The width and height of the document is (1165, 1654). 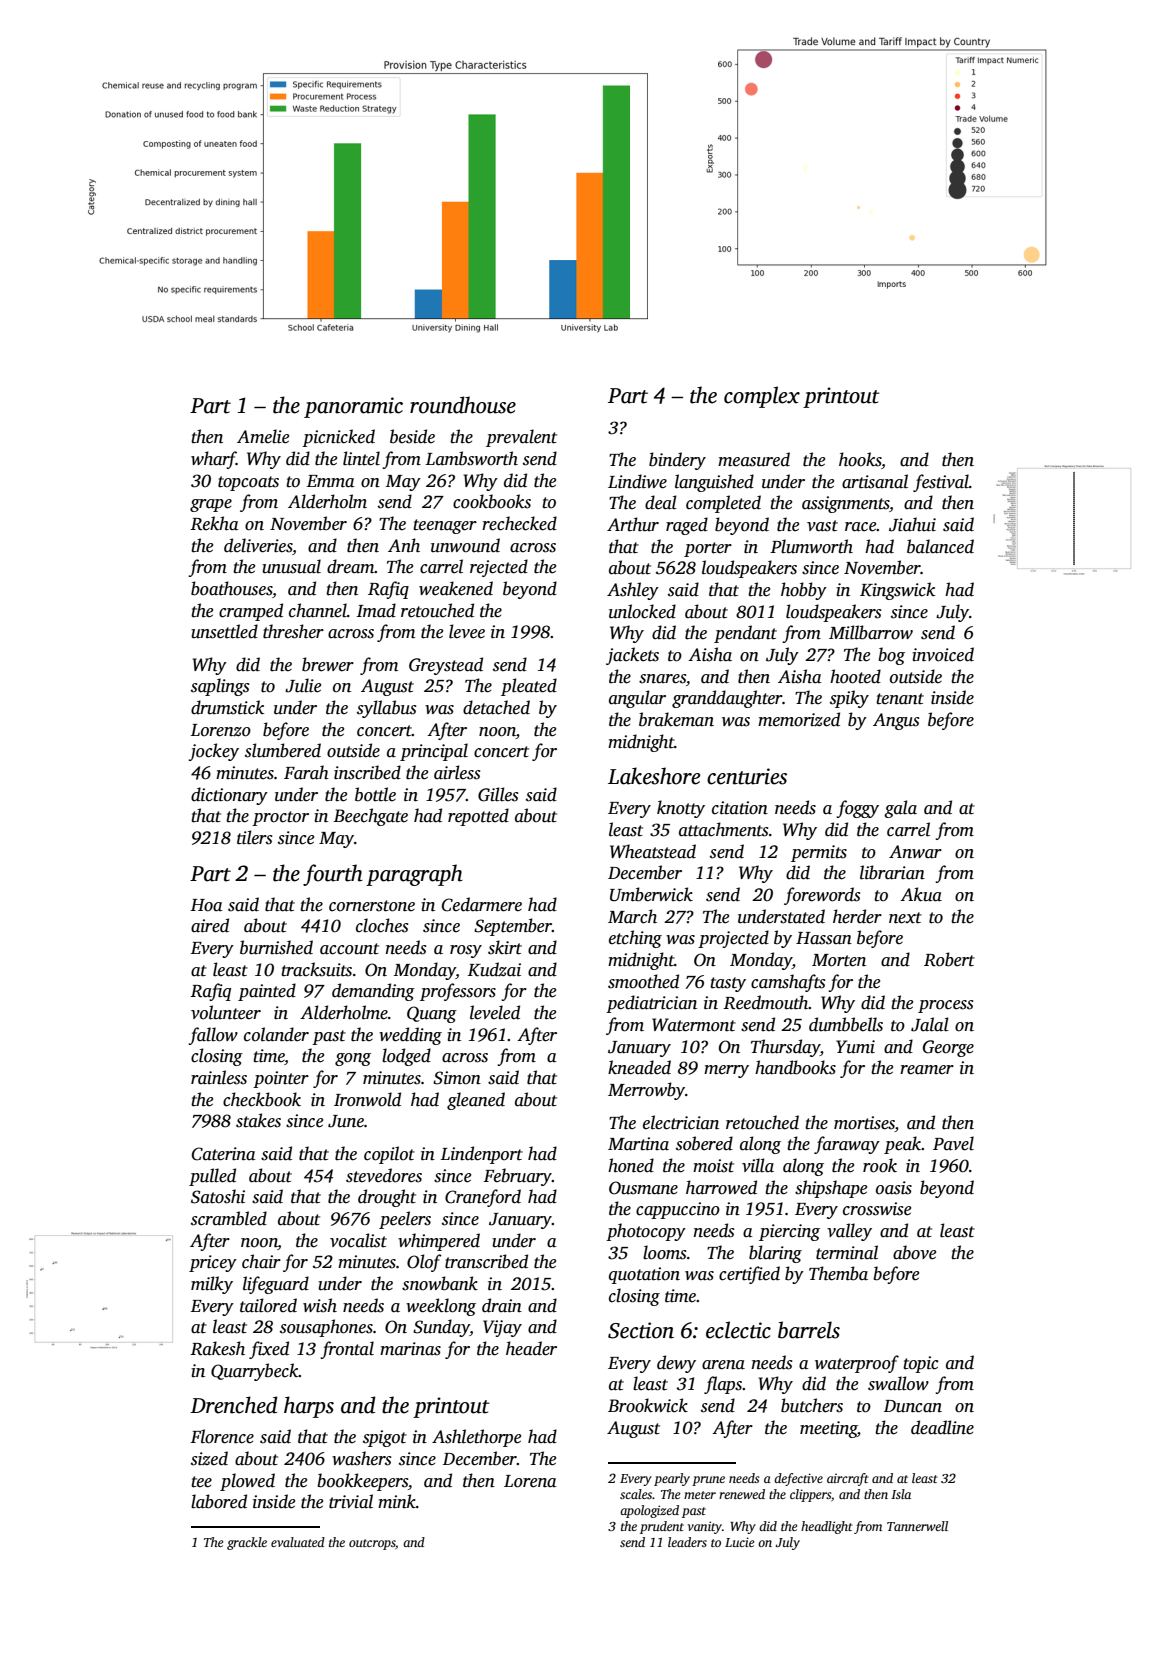 What do you see at coordinates (247, 1543) in the document?
I see `grackle` at bounding box center [247, 1543].
